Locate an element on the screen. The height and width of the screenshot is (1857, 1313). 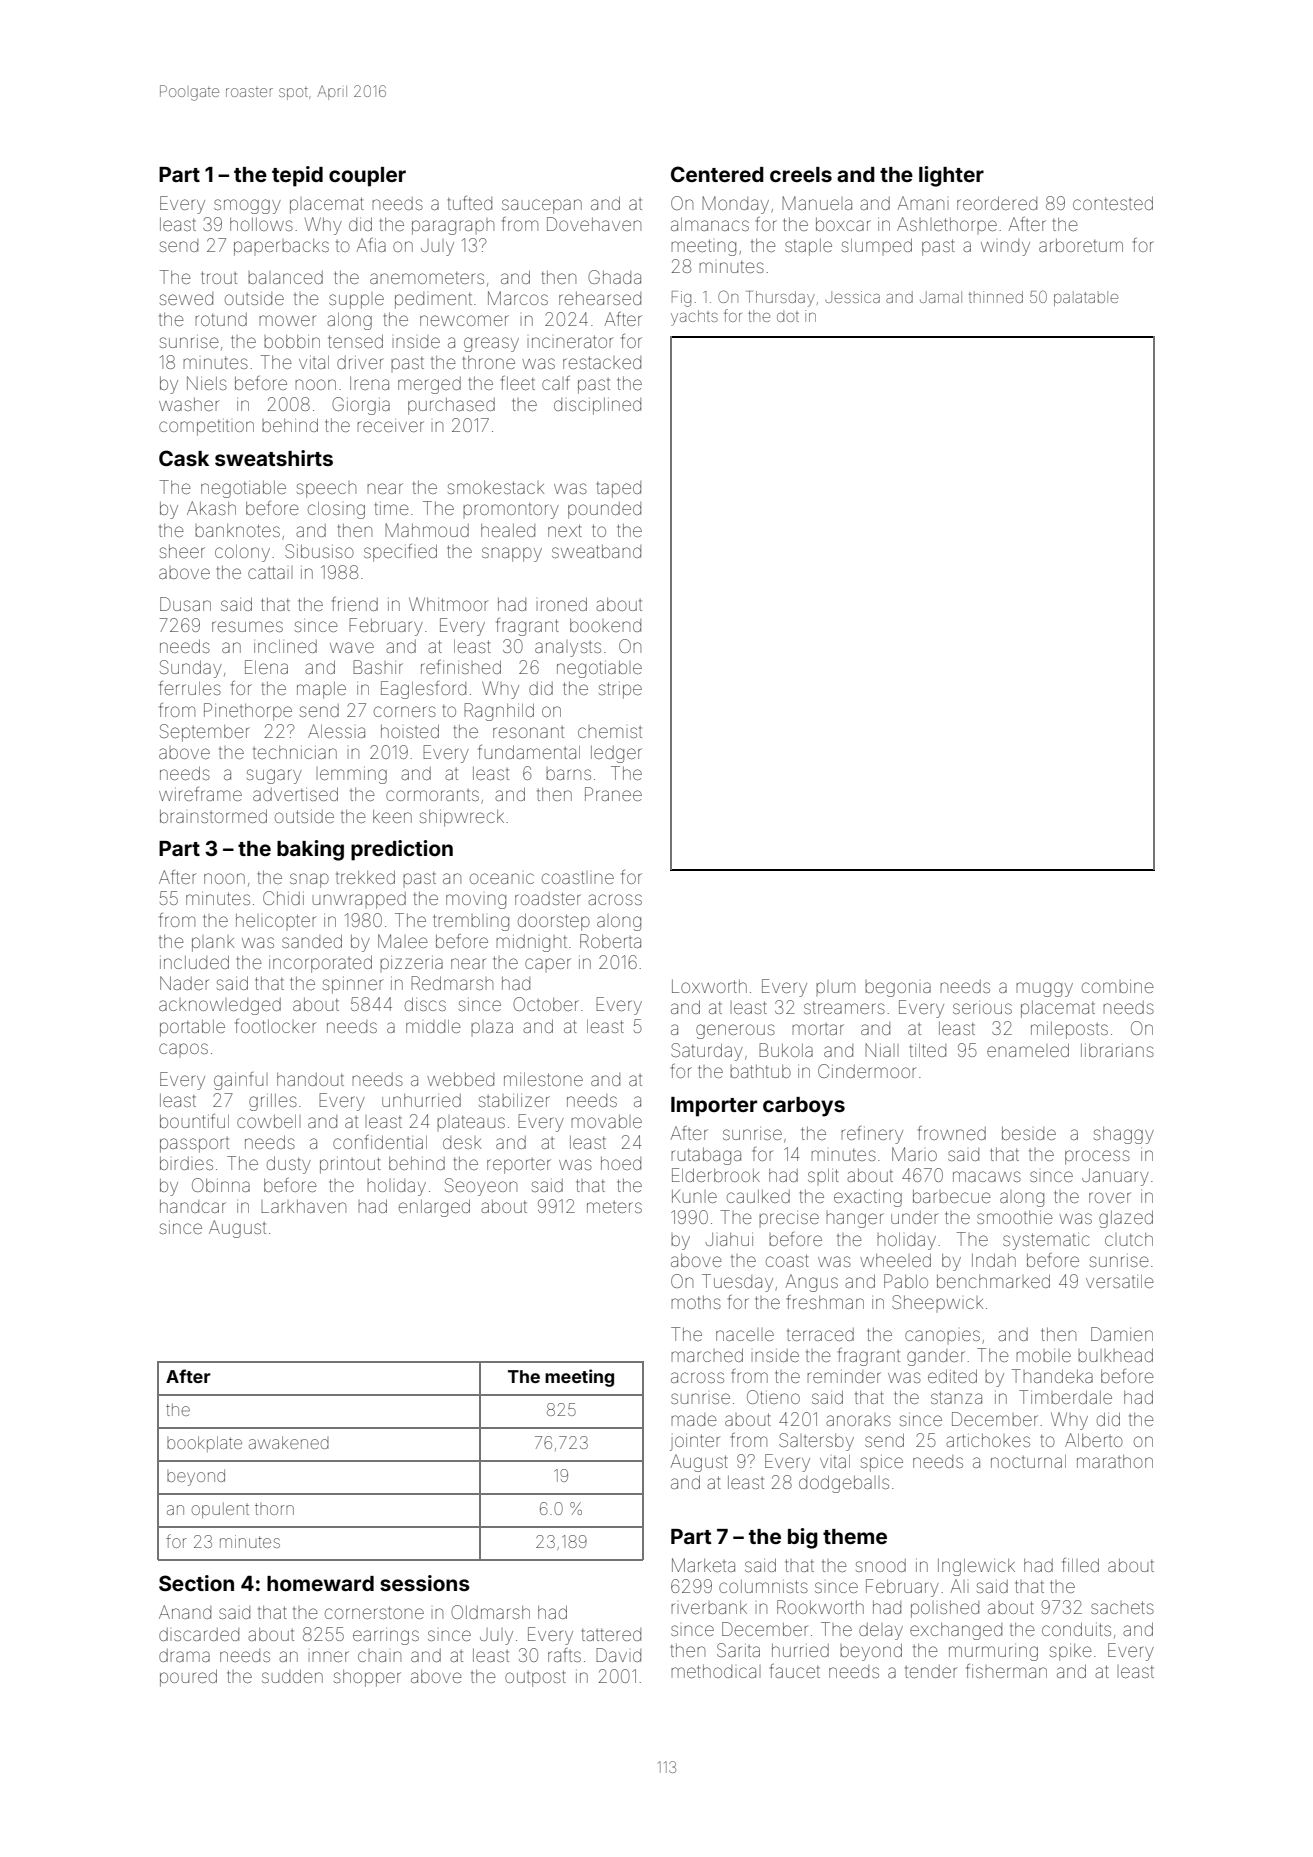
made is located at coordinates (694, 1419).
